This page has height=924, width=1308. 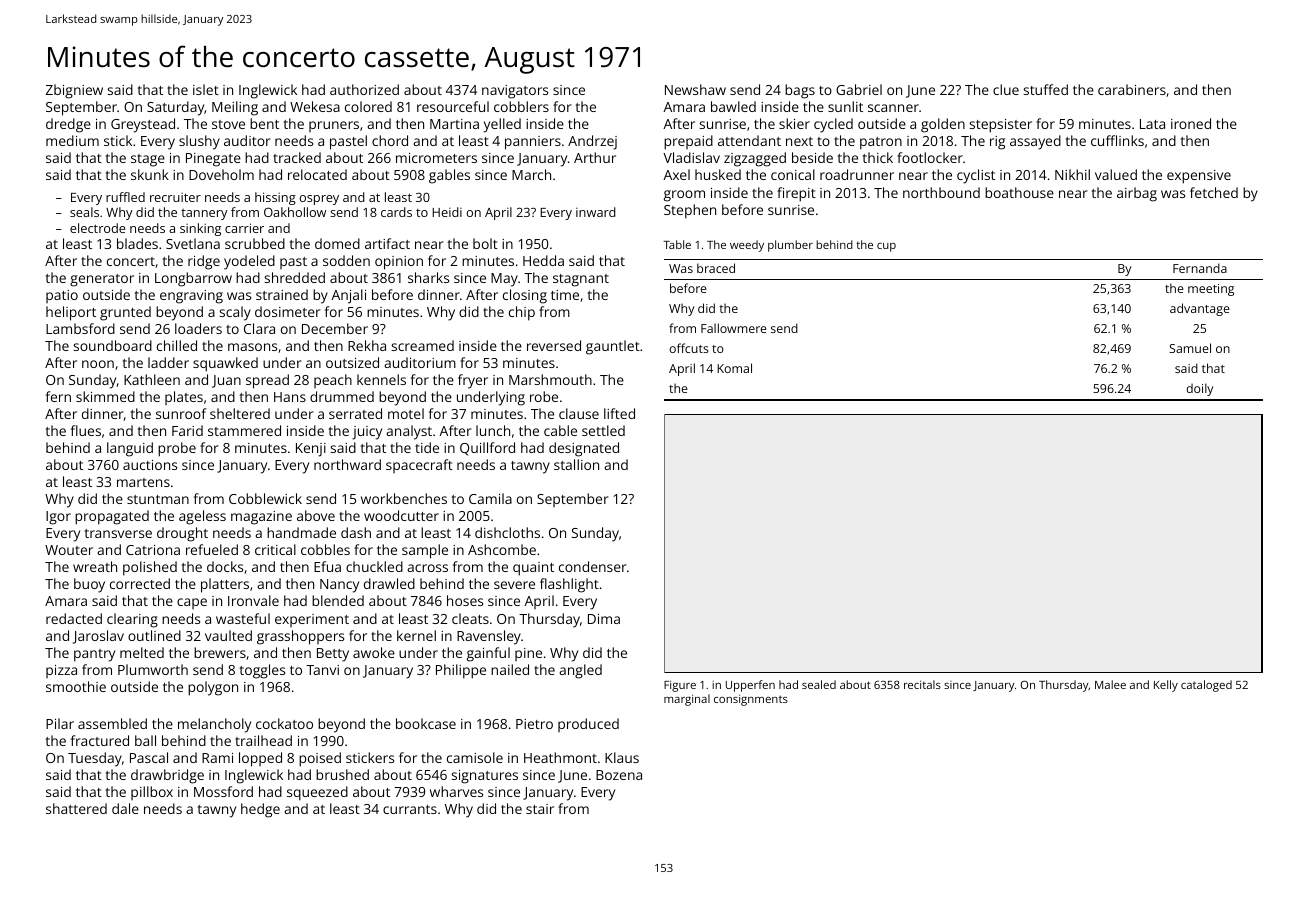 What do you see at coordinates (595, 157) in the page?
I see `Arthur` at bounding box center [595, 157].
